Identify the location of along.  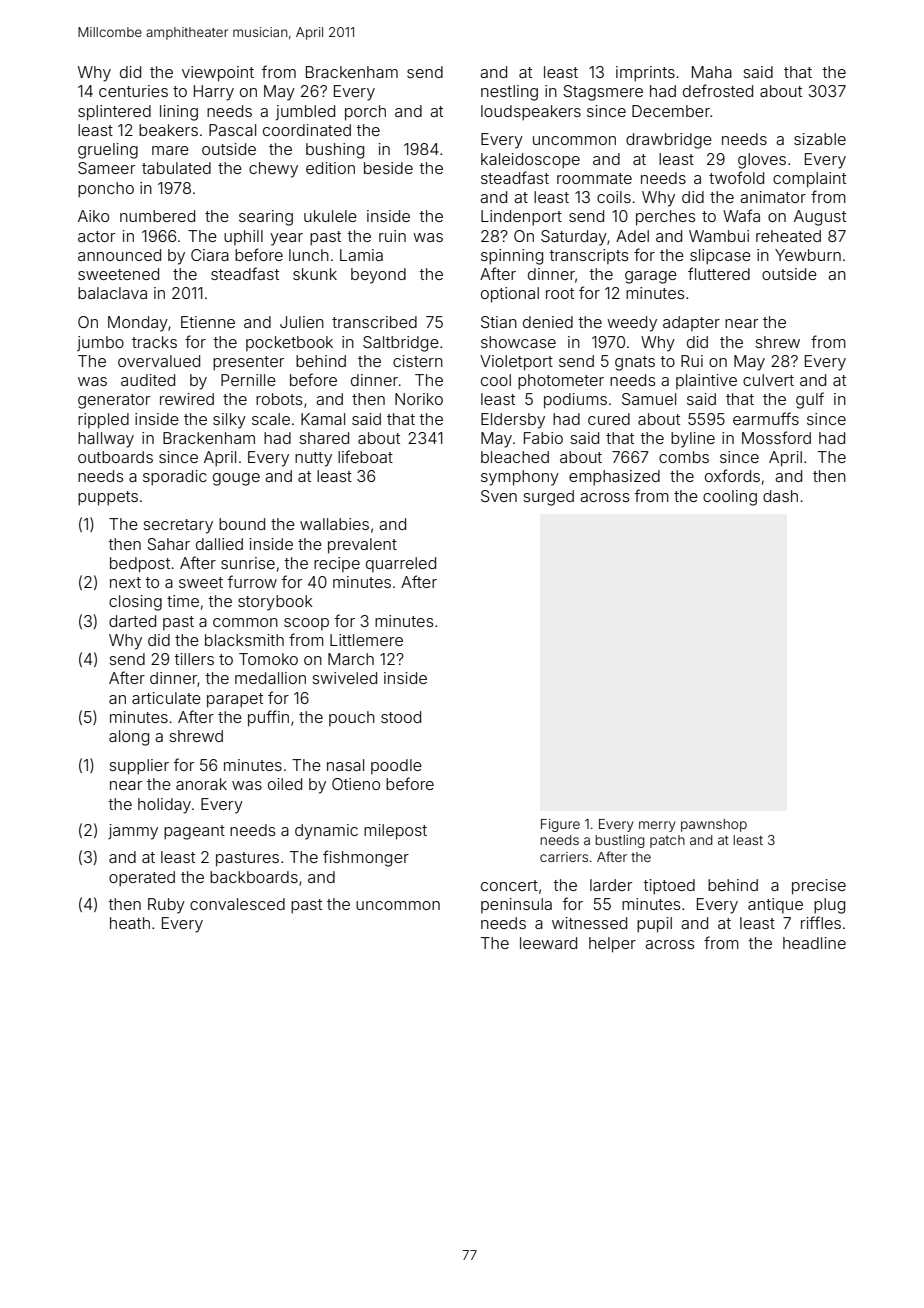
(129, 738).
